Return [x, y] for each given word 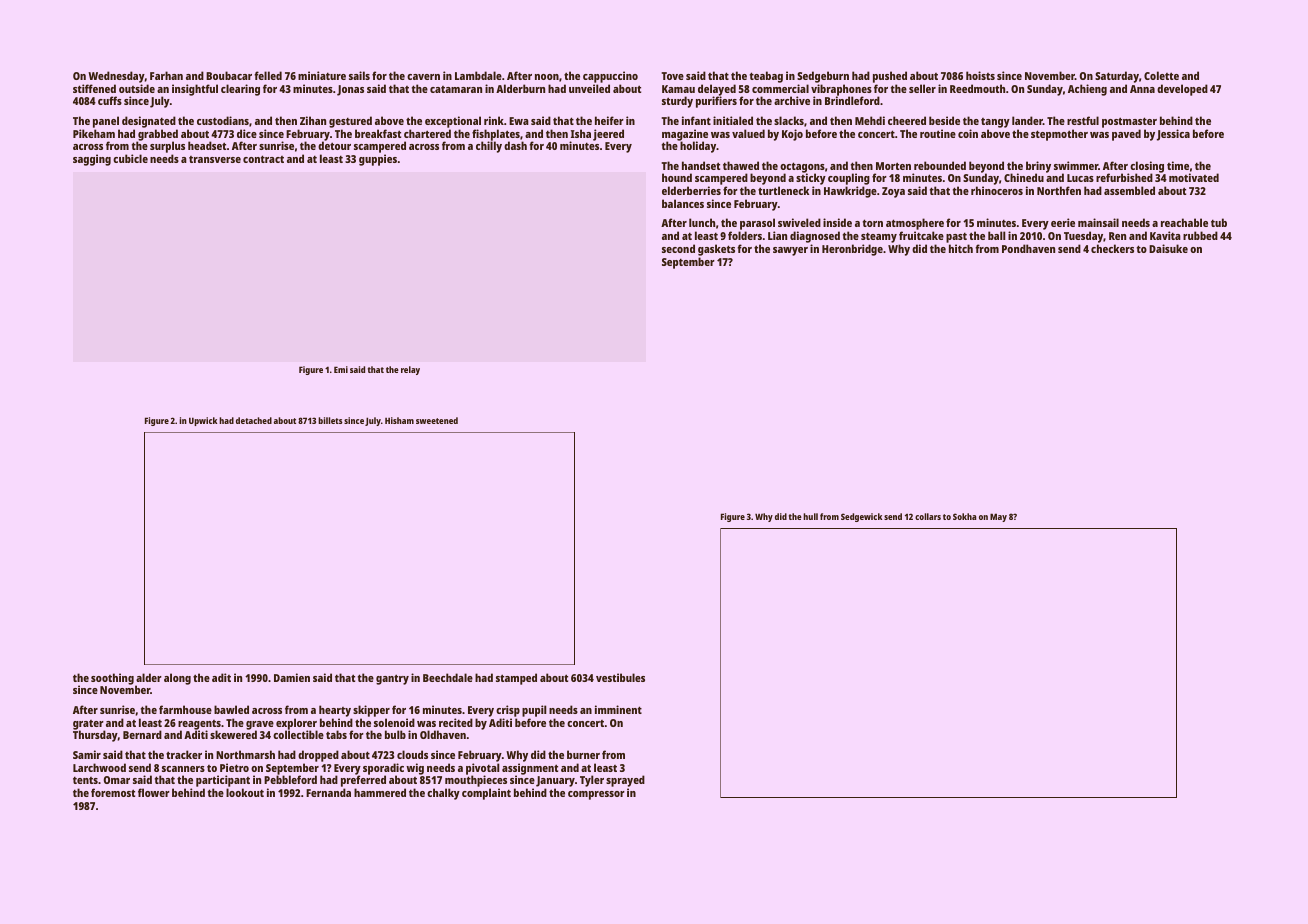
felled [268, 75]
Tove [672, 76]
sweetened [437, 420]
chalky [443, 794]
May [998, 517]
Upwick [203, 421]
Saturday [1117, 77]
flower [154, 792]
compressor [596, 795]
